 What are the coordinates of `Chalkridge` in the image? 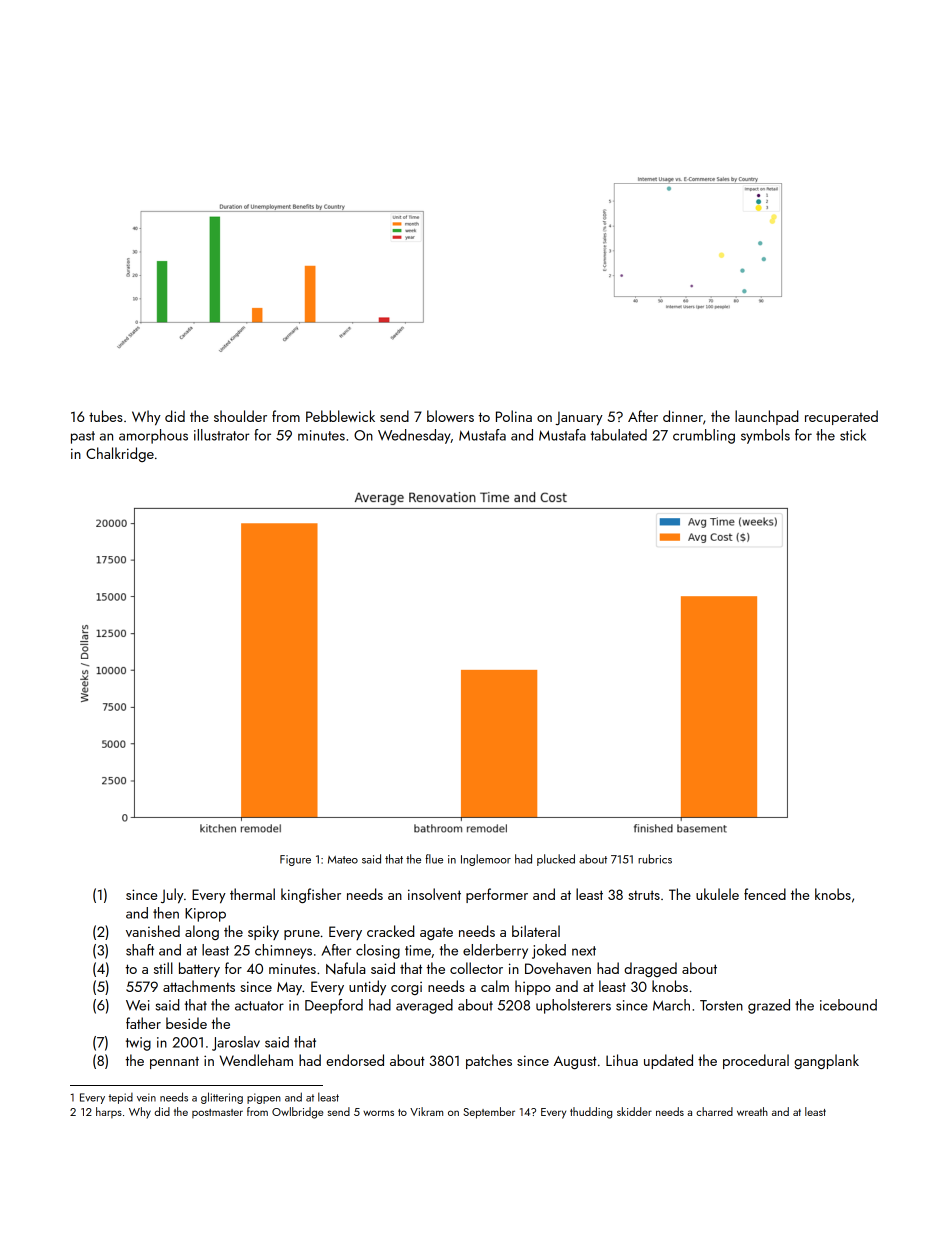 It's located at (120, 454).
